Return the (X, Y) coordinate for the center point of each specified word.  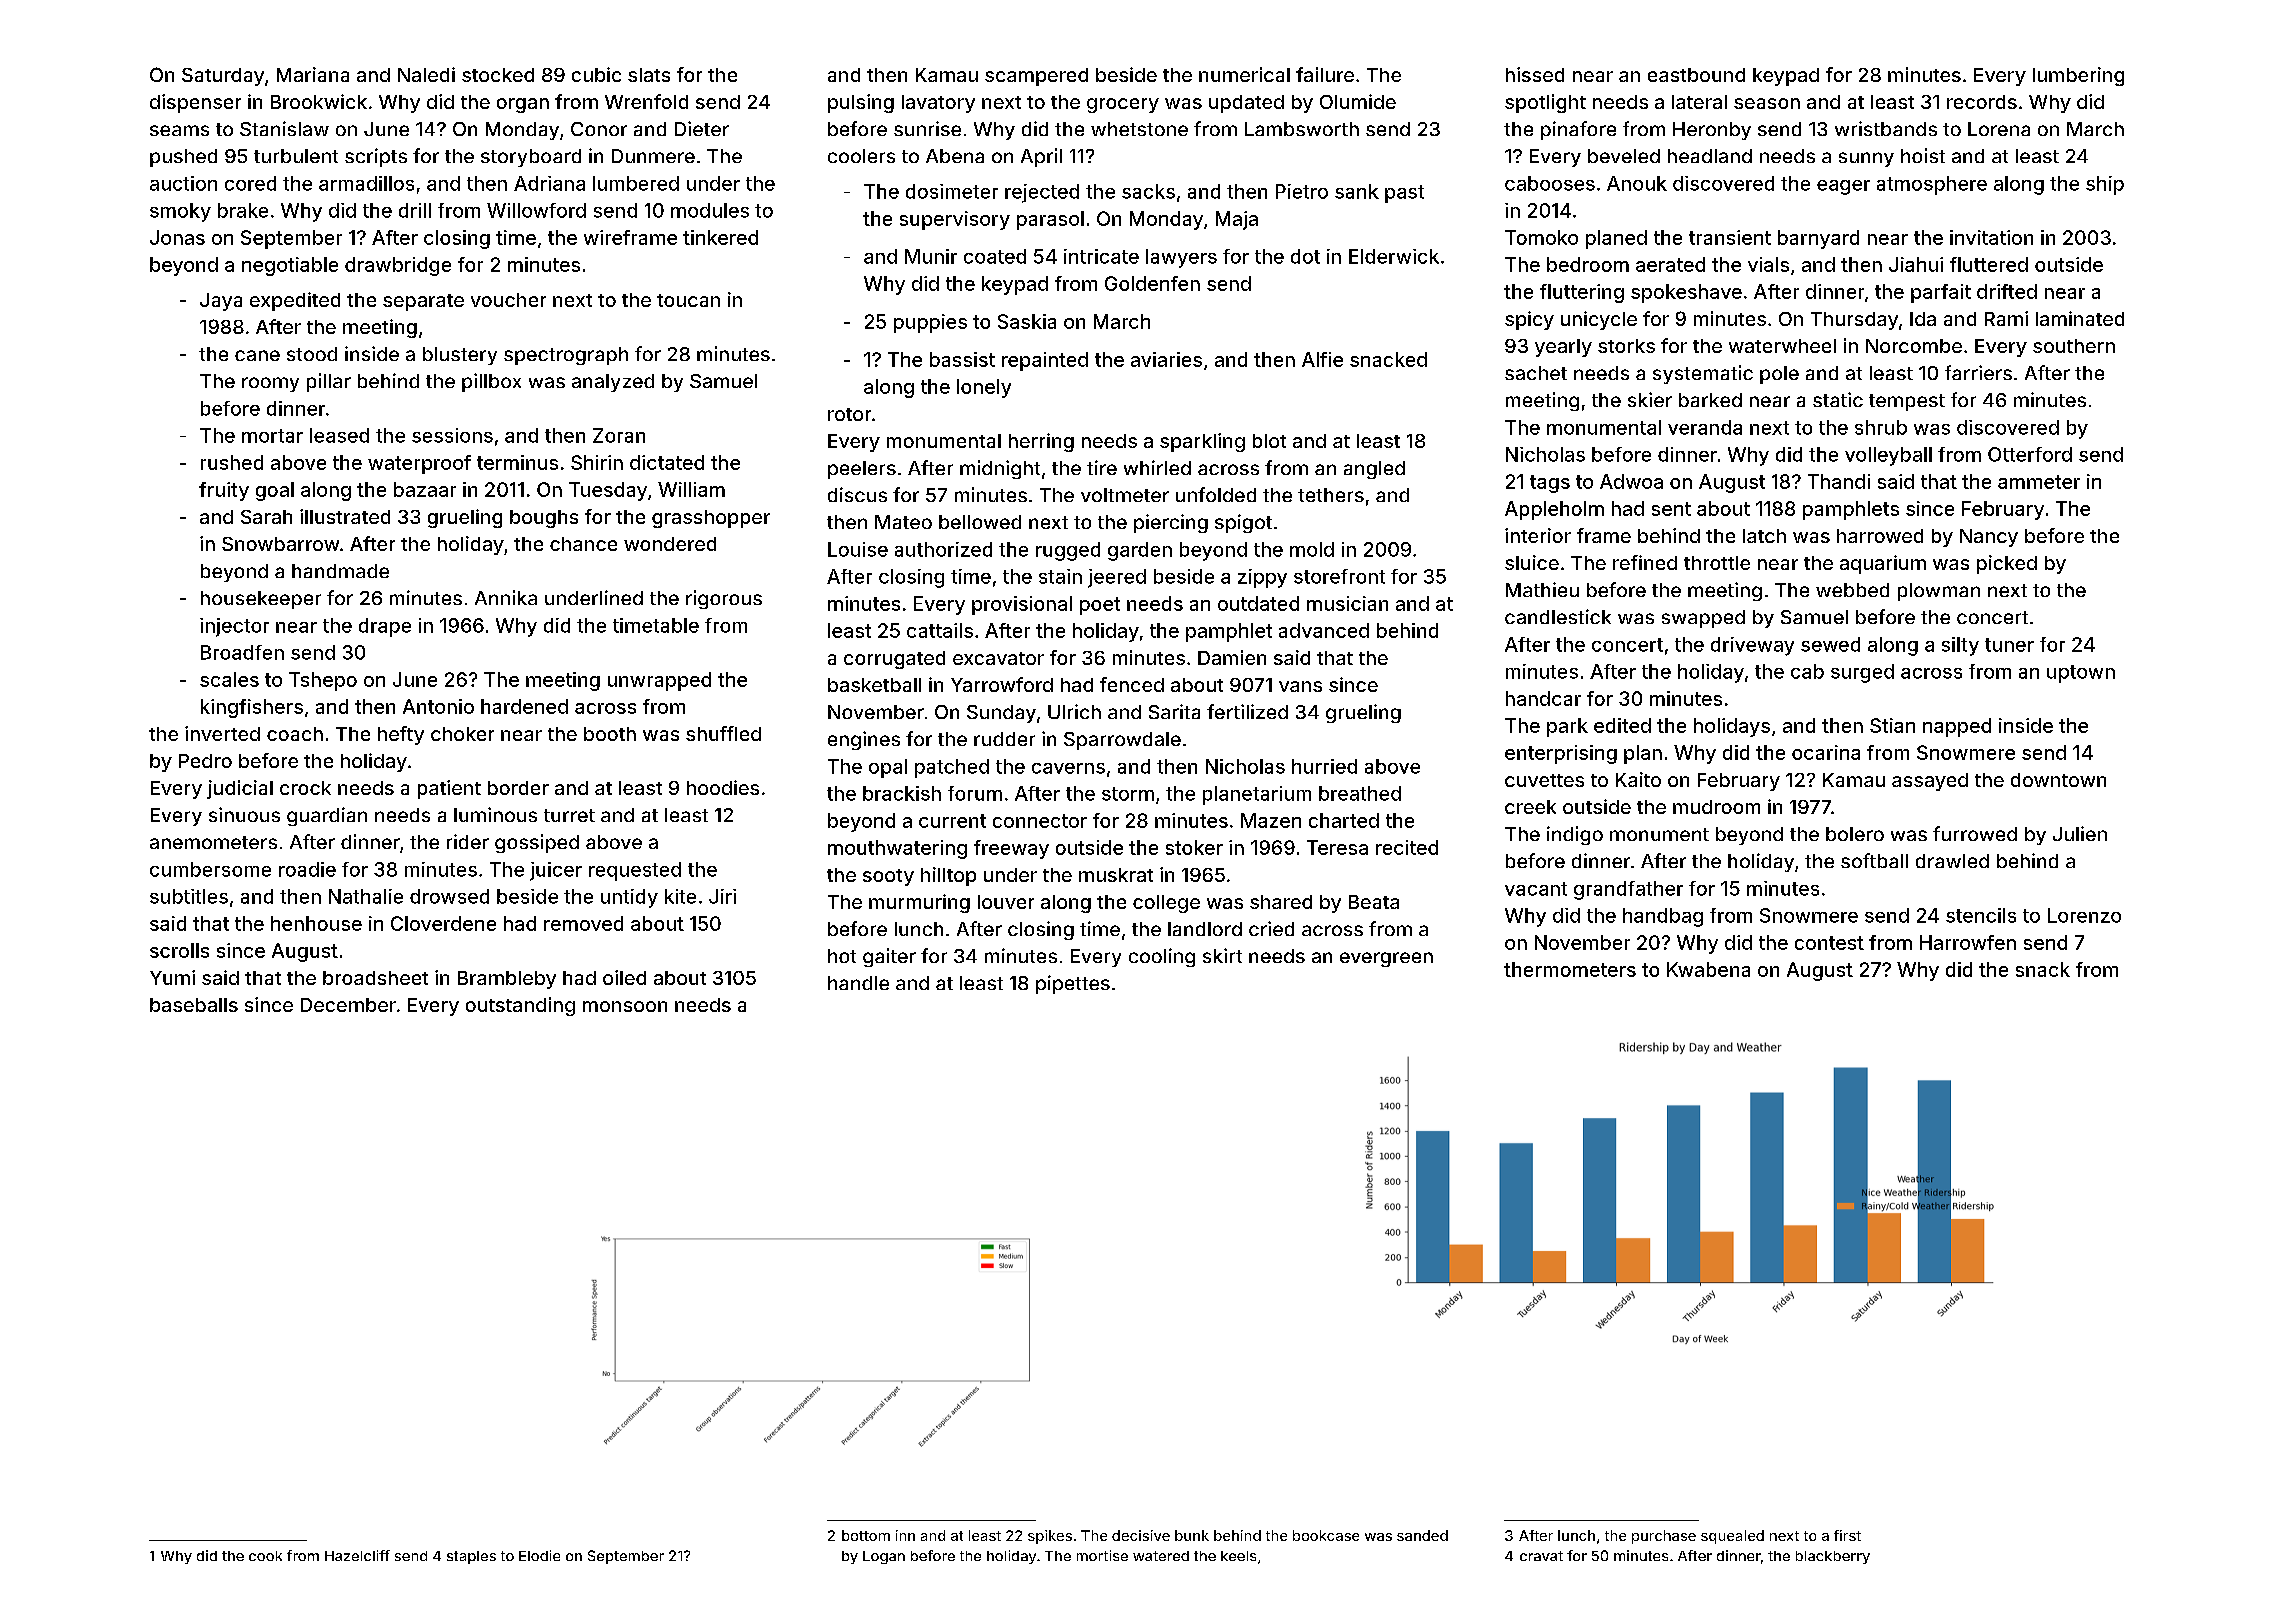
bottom (866, 1535)
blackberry (1833, 1557)
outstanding (520, 1006)
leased (339, 435)
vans (1300, 686)
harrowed (1880, 536)
